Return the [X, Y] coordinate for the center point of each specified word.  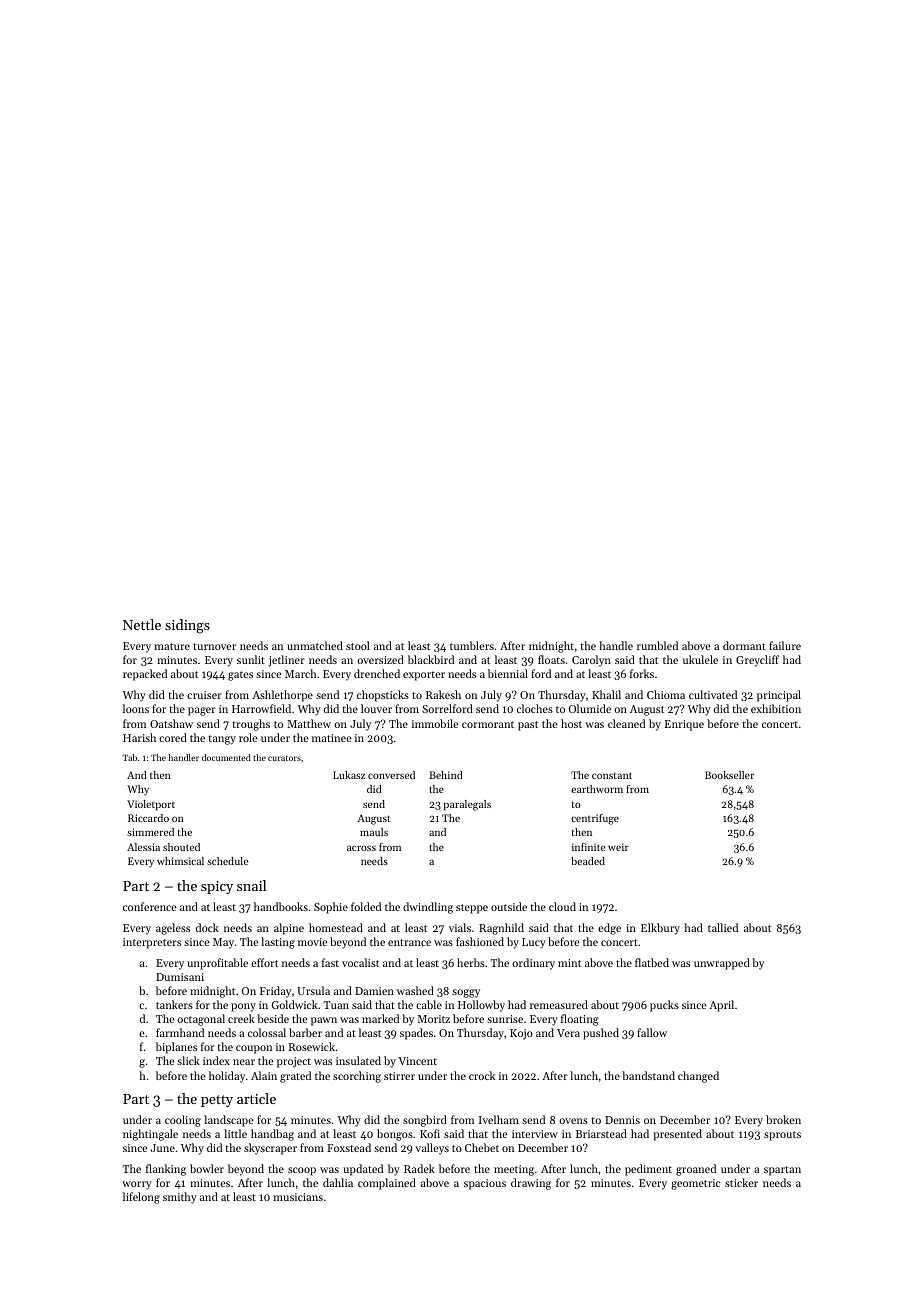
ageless [173, 929]
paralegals [467, 805]
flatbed [652, 962]
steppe [472, 909]
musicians [298, 1197]
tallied [723, 927]
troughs [251, 725]
